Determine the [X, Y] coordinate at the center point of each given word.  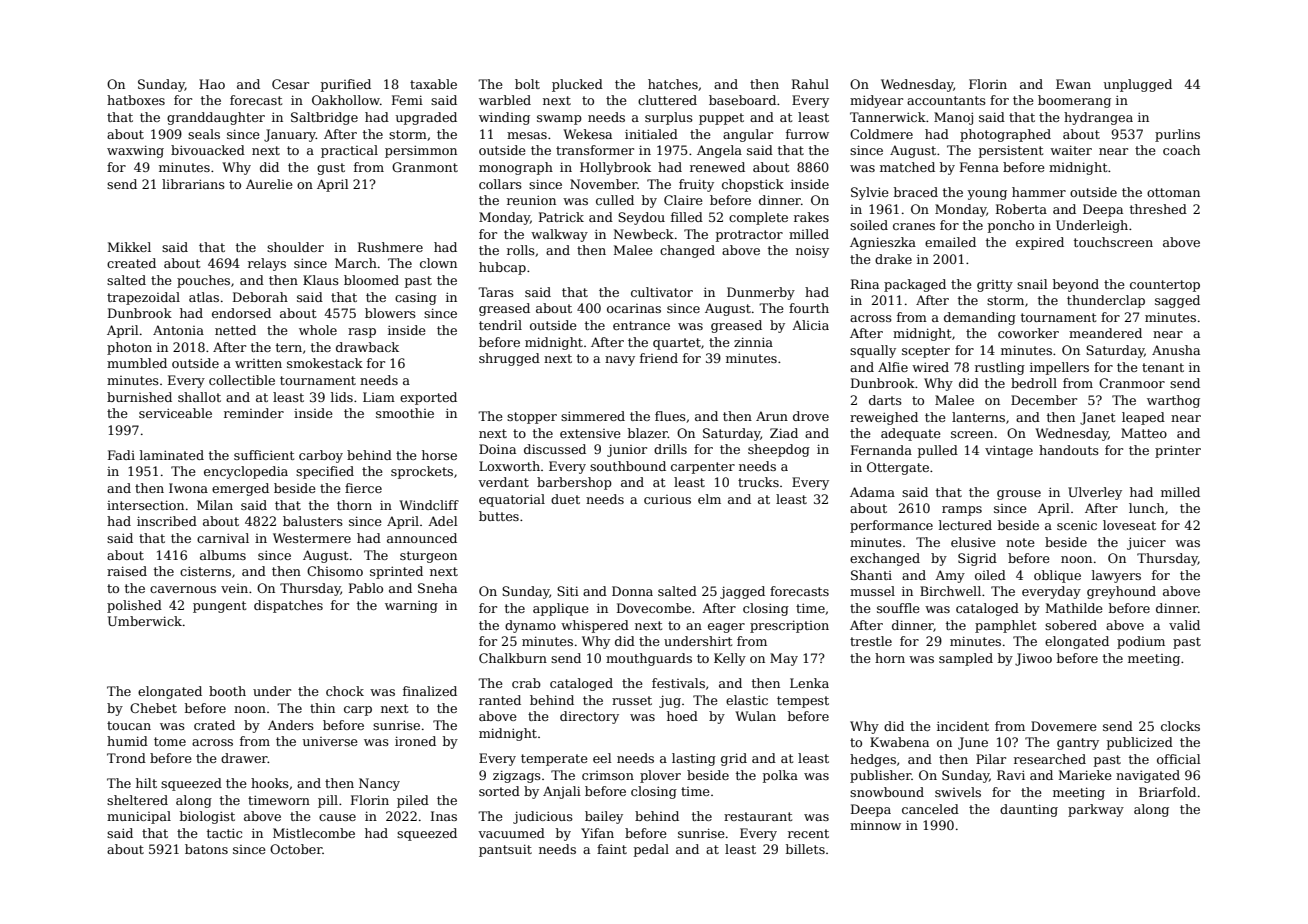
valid [1184, 625]
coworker [1028, 333]
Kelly [730, 659]
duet [565, 499]
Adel [443, 521]
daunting [1029, 810]
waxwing [135, 151]
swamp [559, 120]
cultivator [662, 292]
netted [235, 330]
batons [206, 849]
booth [227, 691]
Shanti [871, 575]
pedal [651, 850]
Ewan [1073, 84]
